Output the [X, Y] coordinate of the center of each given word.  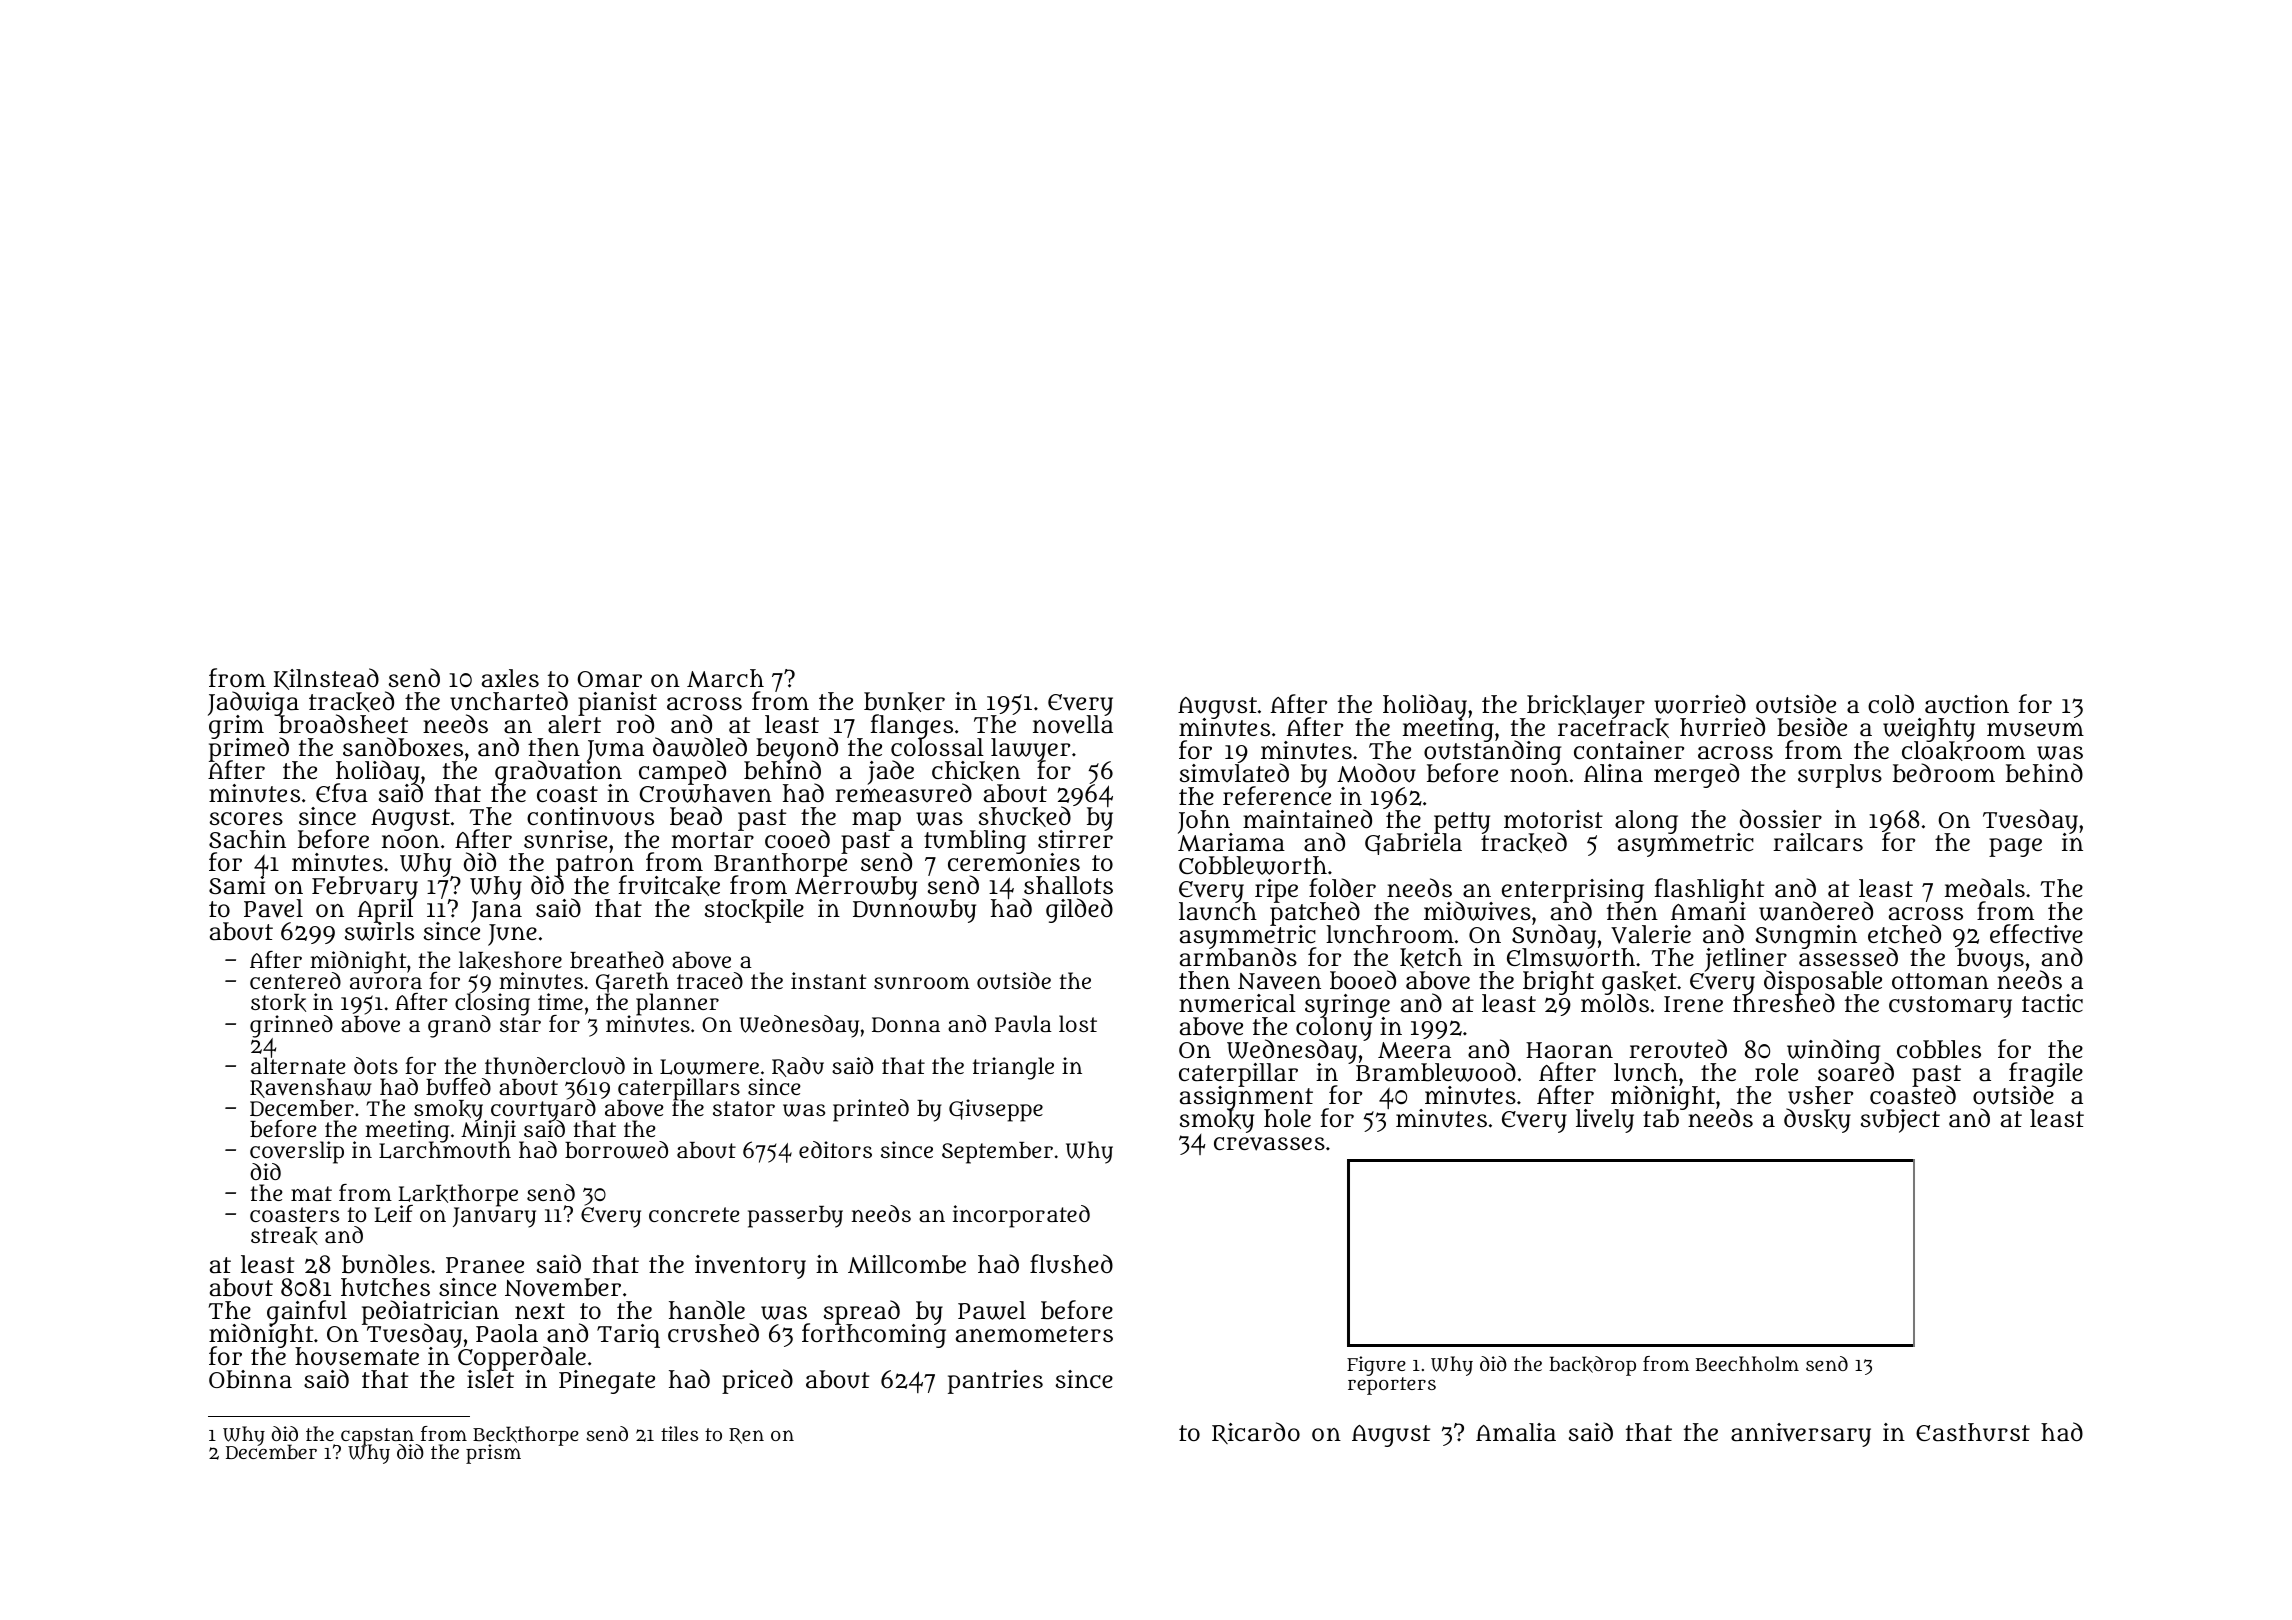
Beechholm [1747, 1363]
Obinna [250, 1379]
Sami [237, 885]
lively [1605, 1121]
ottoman [1940, 981]
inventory [750, 1267]
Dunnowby [914, 911]
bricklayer [1585, 707]
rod [635, 723]
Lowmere [709, 1067]
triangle [1013, 1068]
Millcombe [907, 1264]
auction [1967, 704]
